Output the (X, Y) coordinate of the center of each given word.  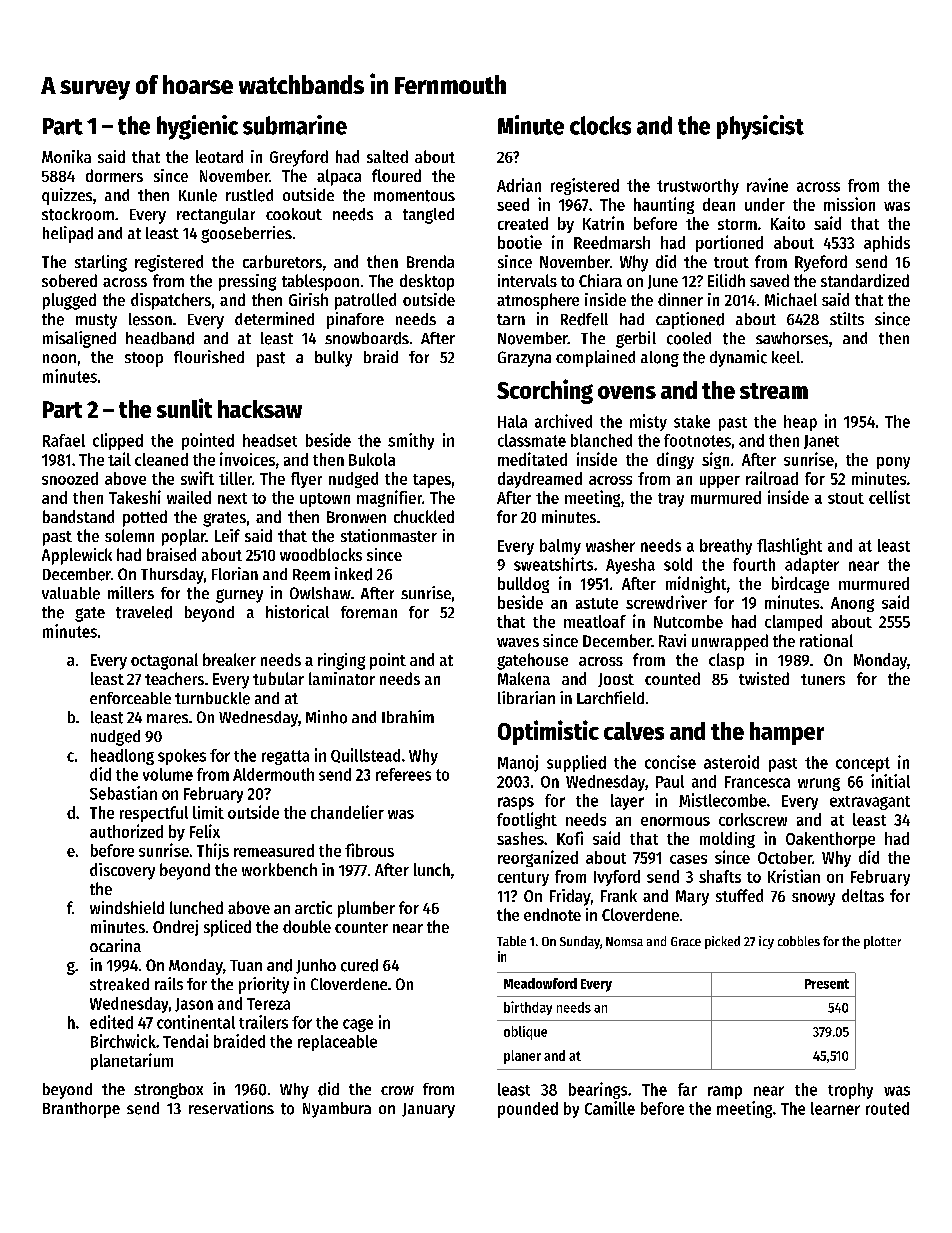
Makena (524, 678)
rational (826, 640)
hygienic (197, 127)
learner (835, 1108)
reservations (231, 1108)
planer (522, 1057)
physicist (760, 127)
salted (387, 156)
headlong (122, 757)
